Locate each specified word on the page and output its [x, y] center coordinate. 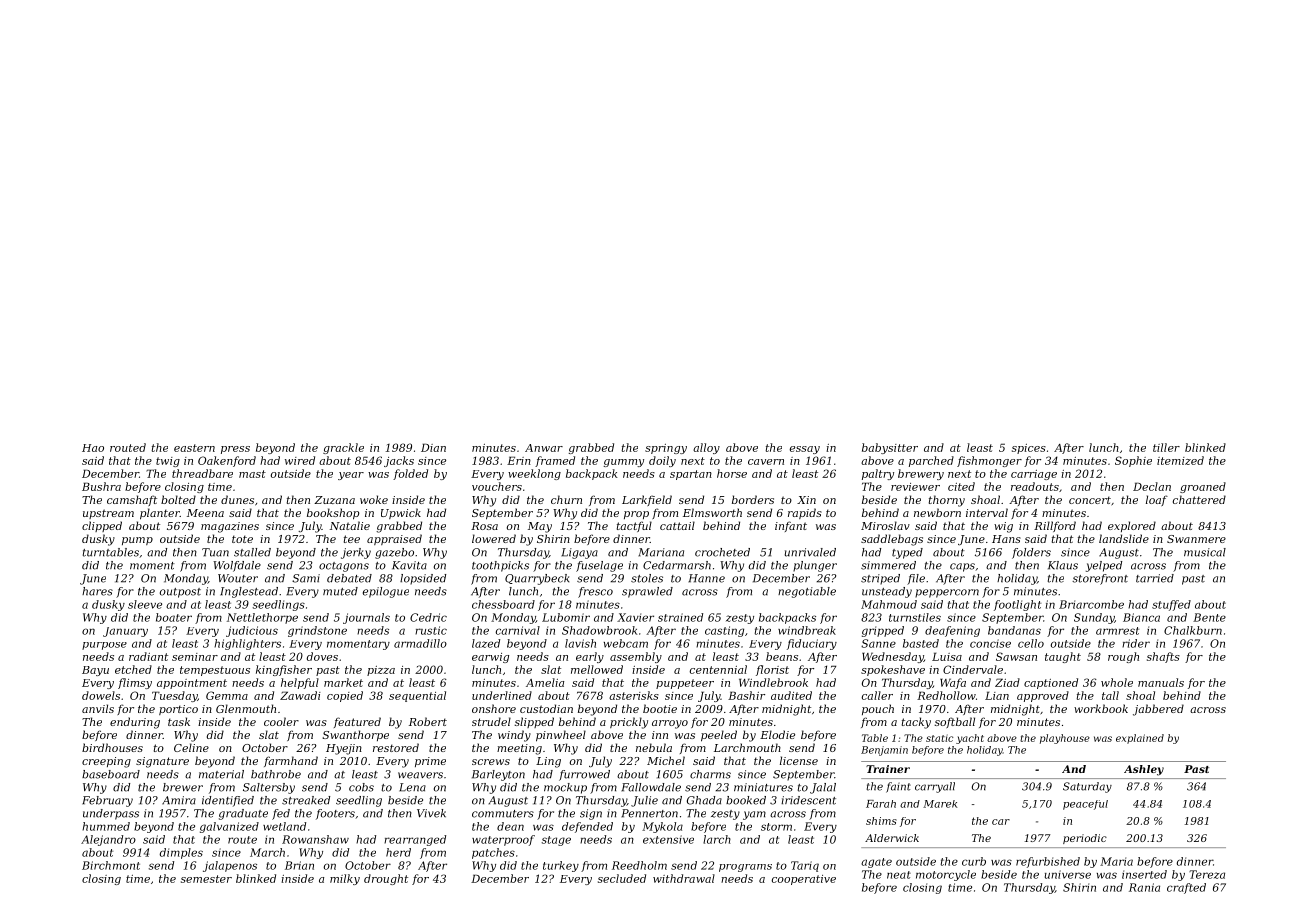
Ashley [1144, 770]
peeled [719, 736]
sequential [417, 696]
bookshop [333, 514]
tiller [1166, 447]
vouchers [497, 486]
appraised [394, 539]
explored [1132, 526]
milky [345, 879]
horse [732, 473]
